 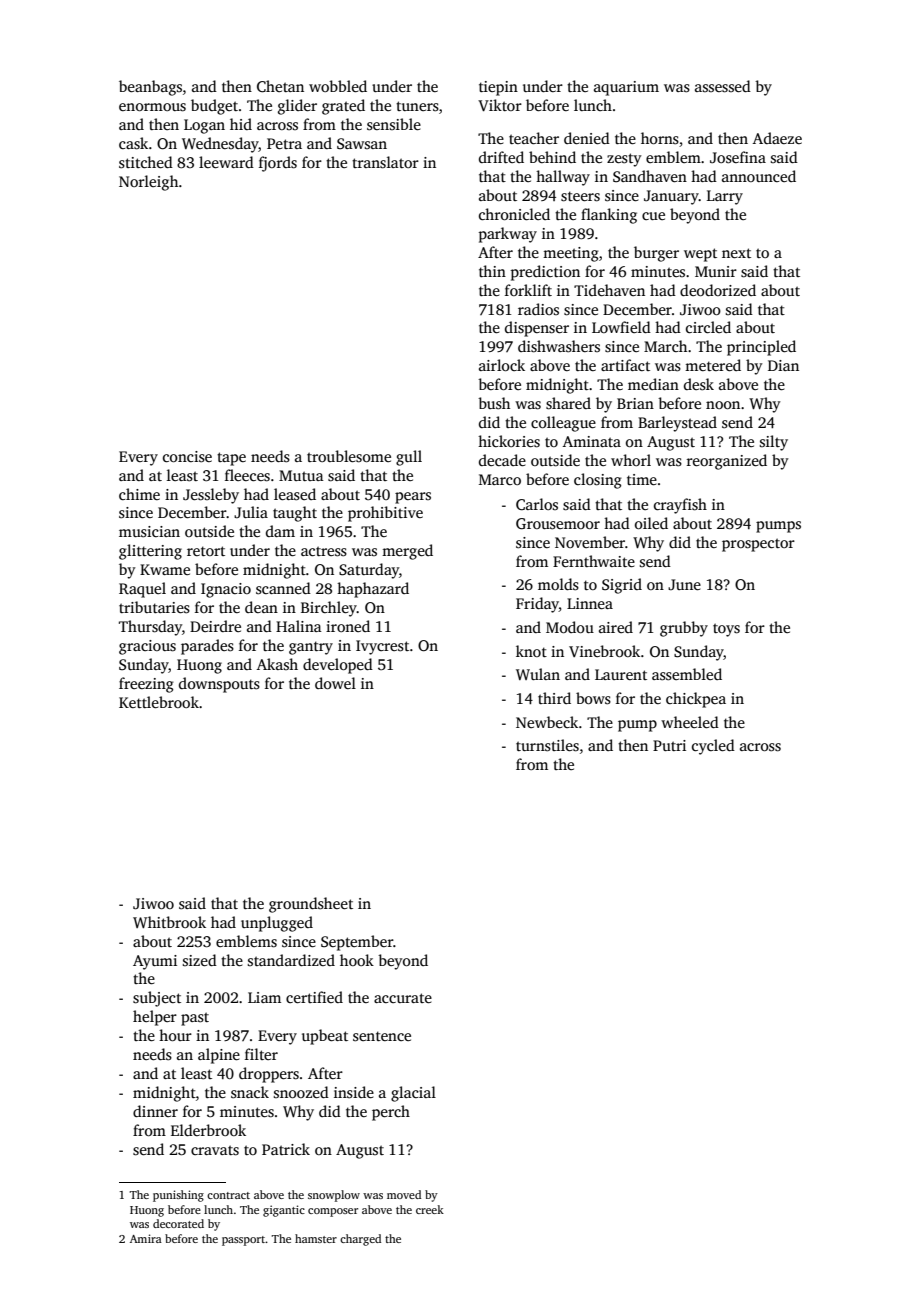 What do you see at coordinates (547, 745) in the page?
I see `turnstiles` at bounding box center [547, 745].
